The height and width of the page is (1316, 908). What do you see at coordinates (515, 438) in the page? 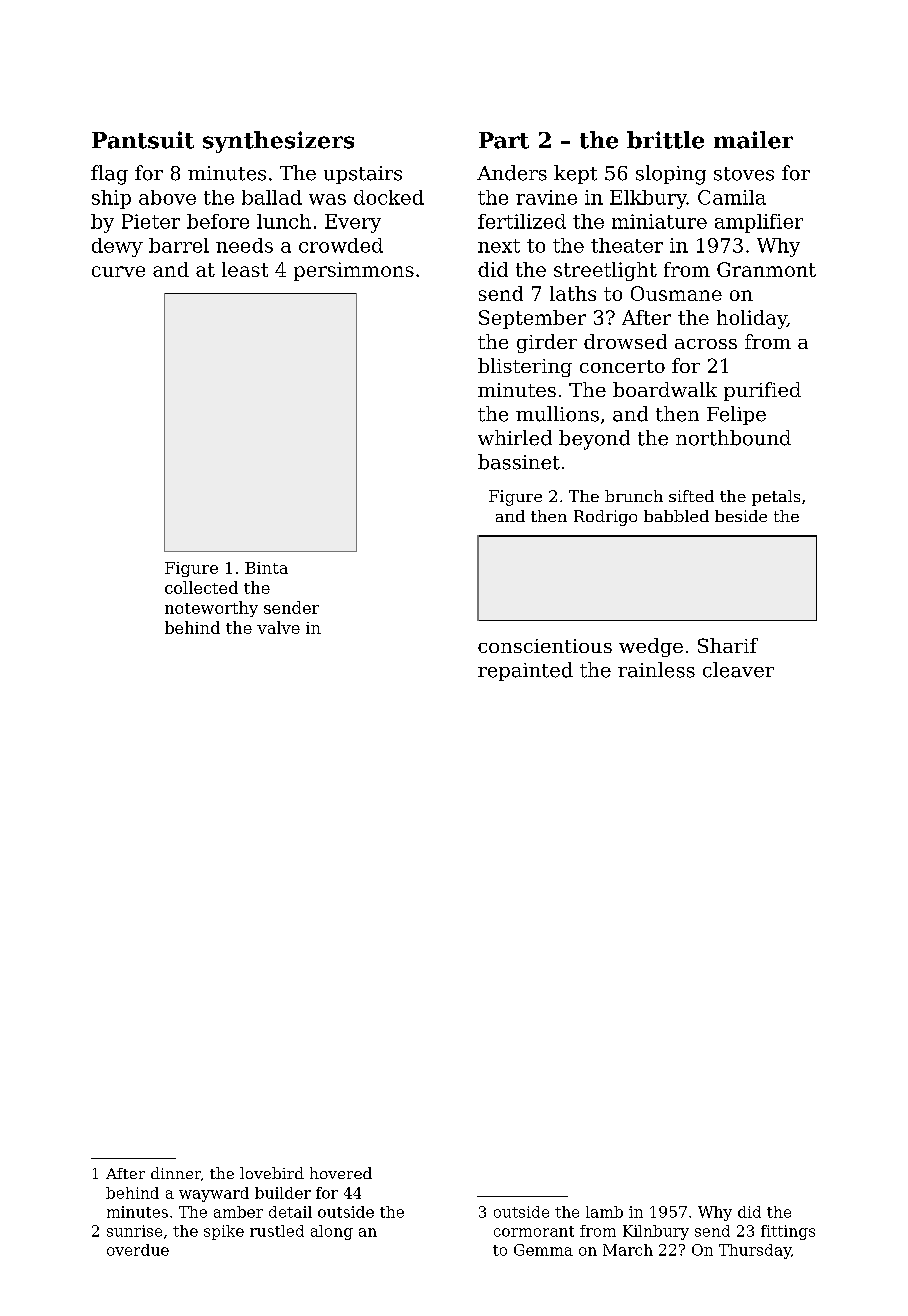
I see `whirled` at bounding box center [515, 438].
